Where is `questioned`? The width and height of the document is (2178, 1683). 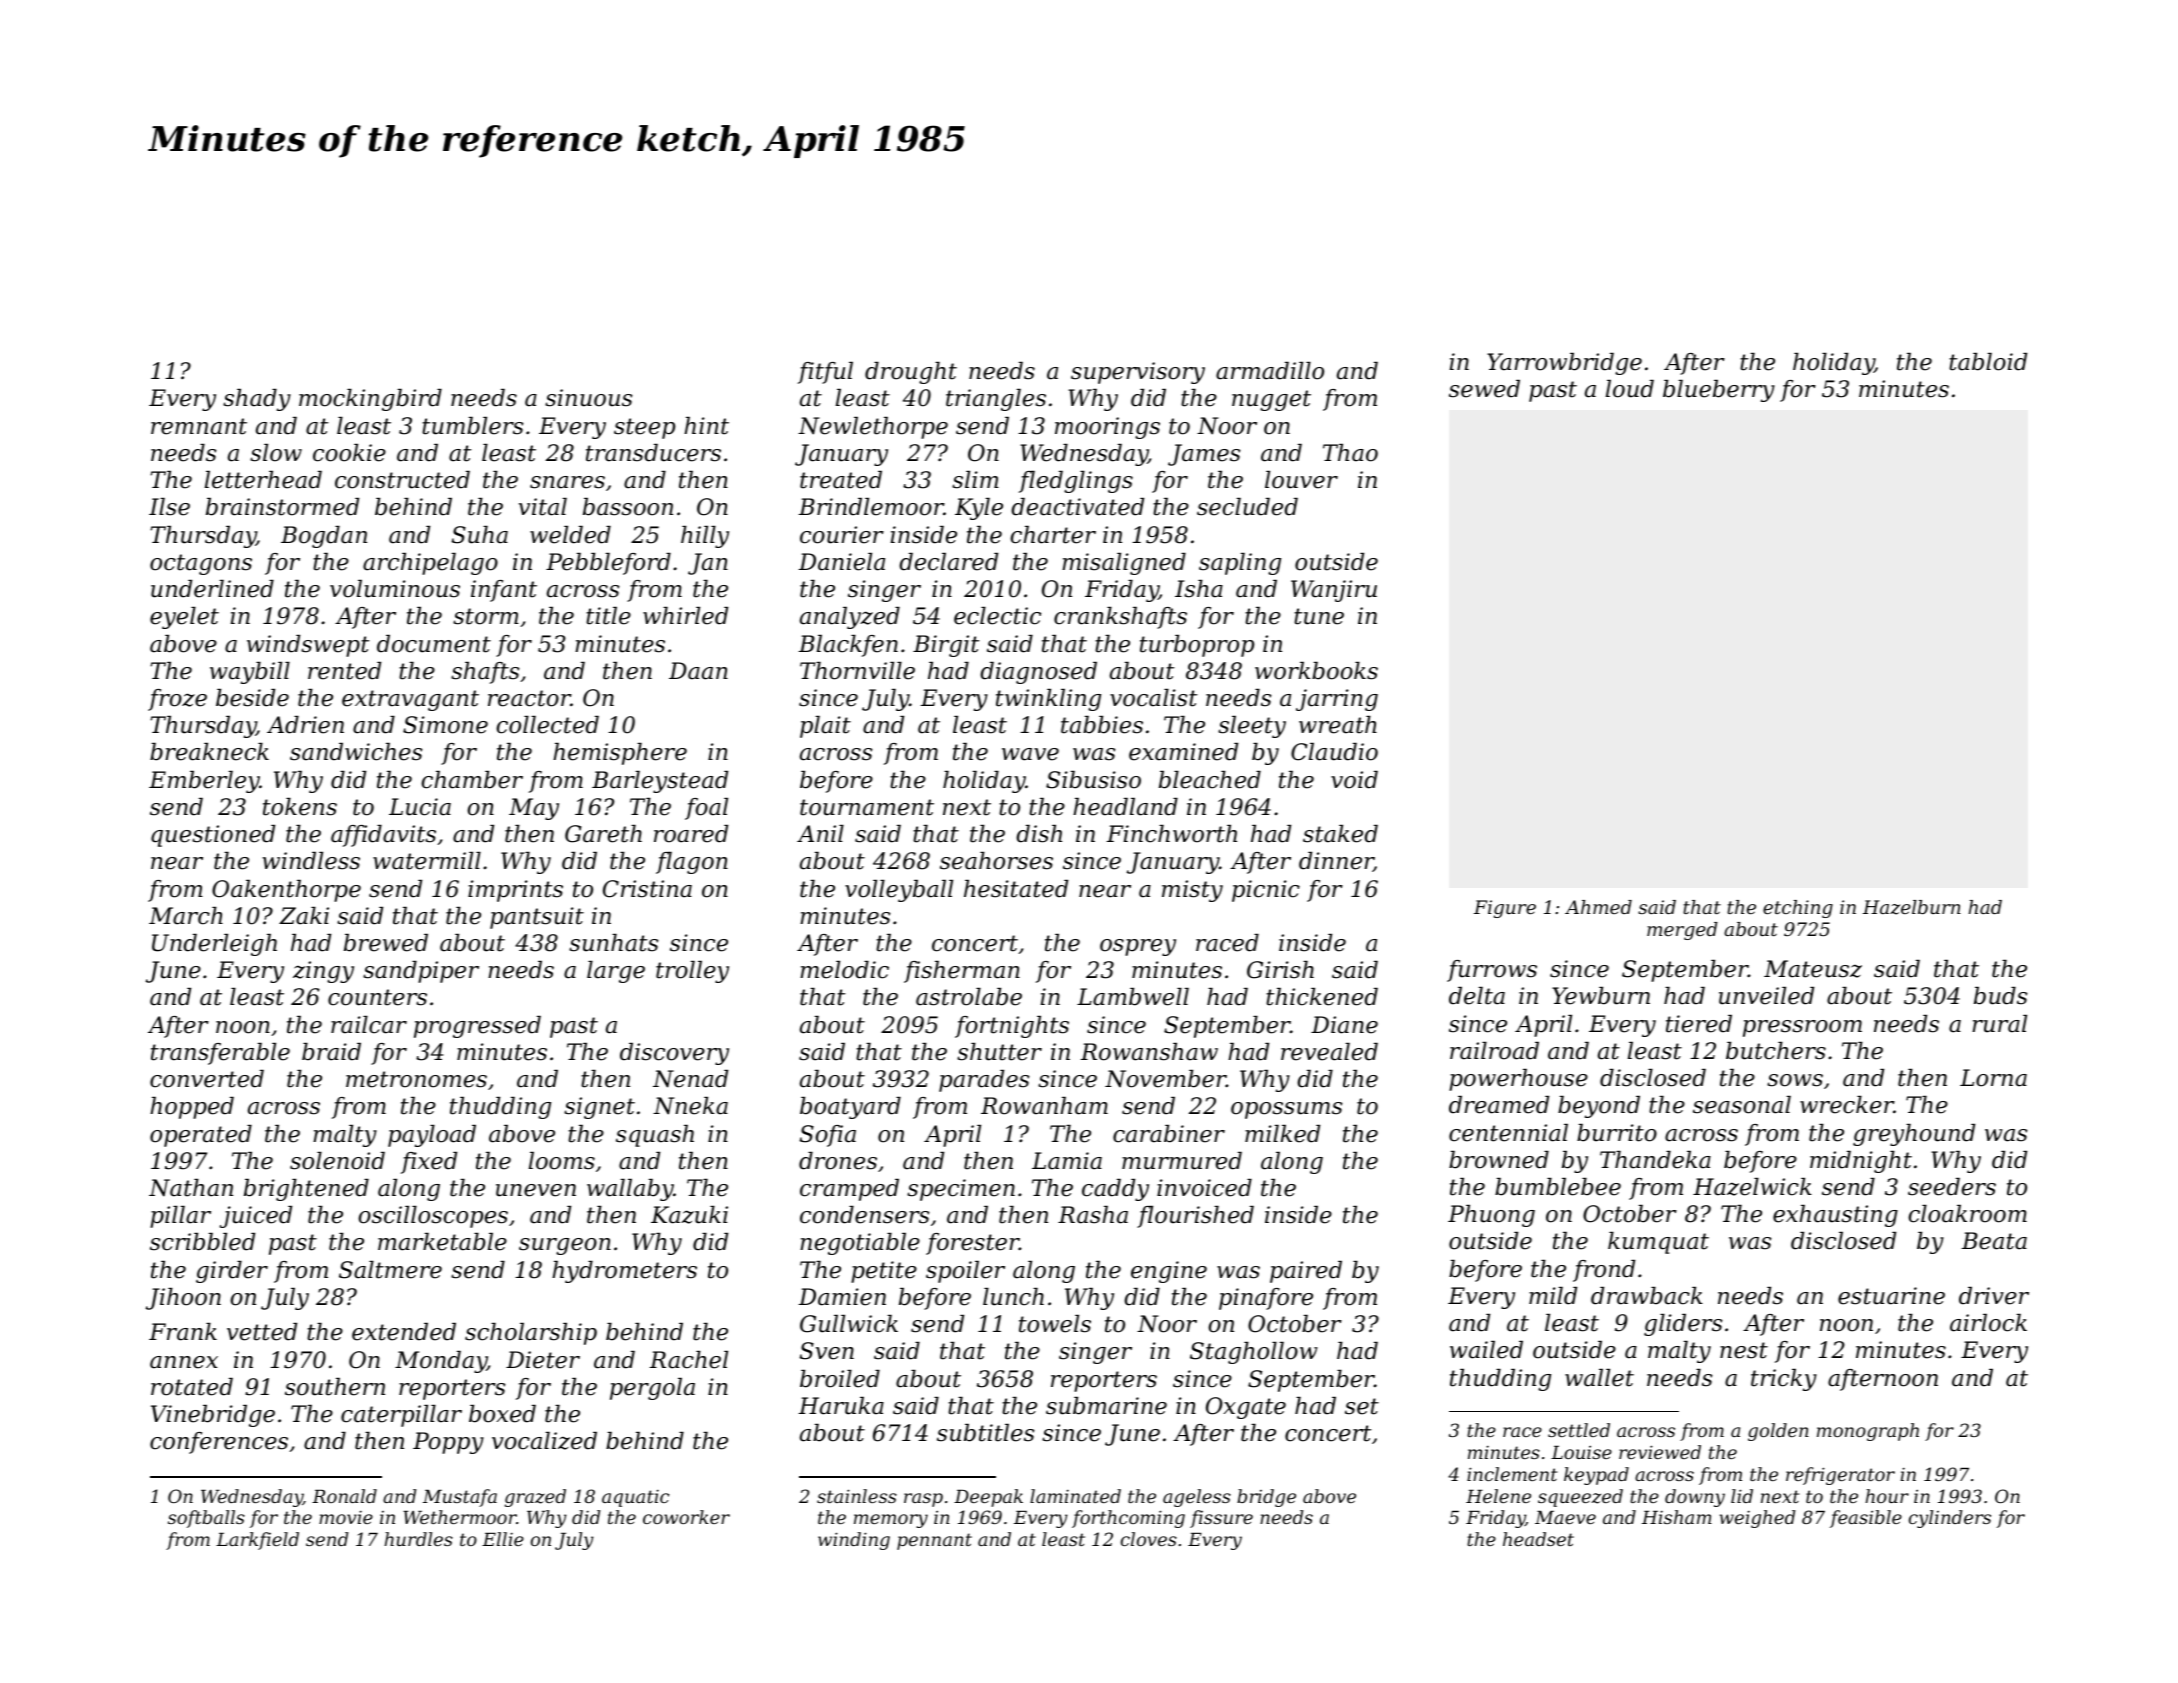 questioned is located at coordinates (213, 836).
